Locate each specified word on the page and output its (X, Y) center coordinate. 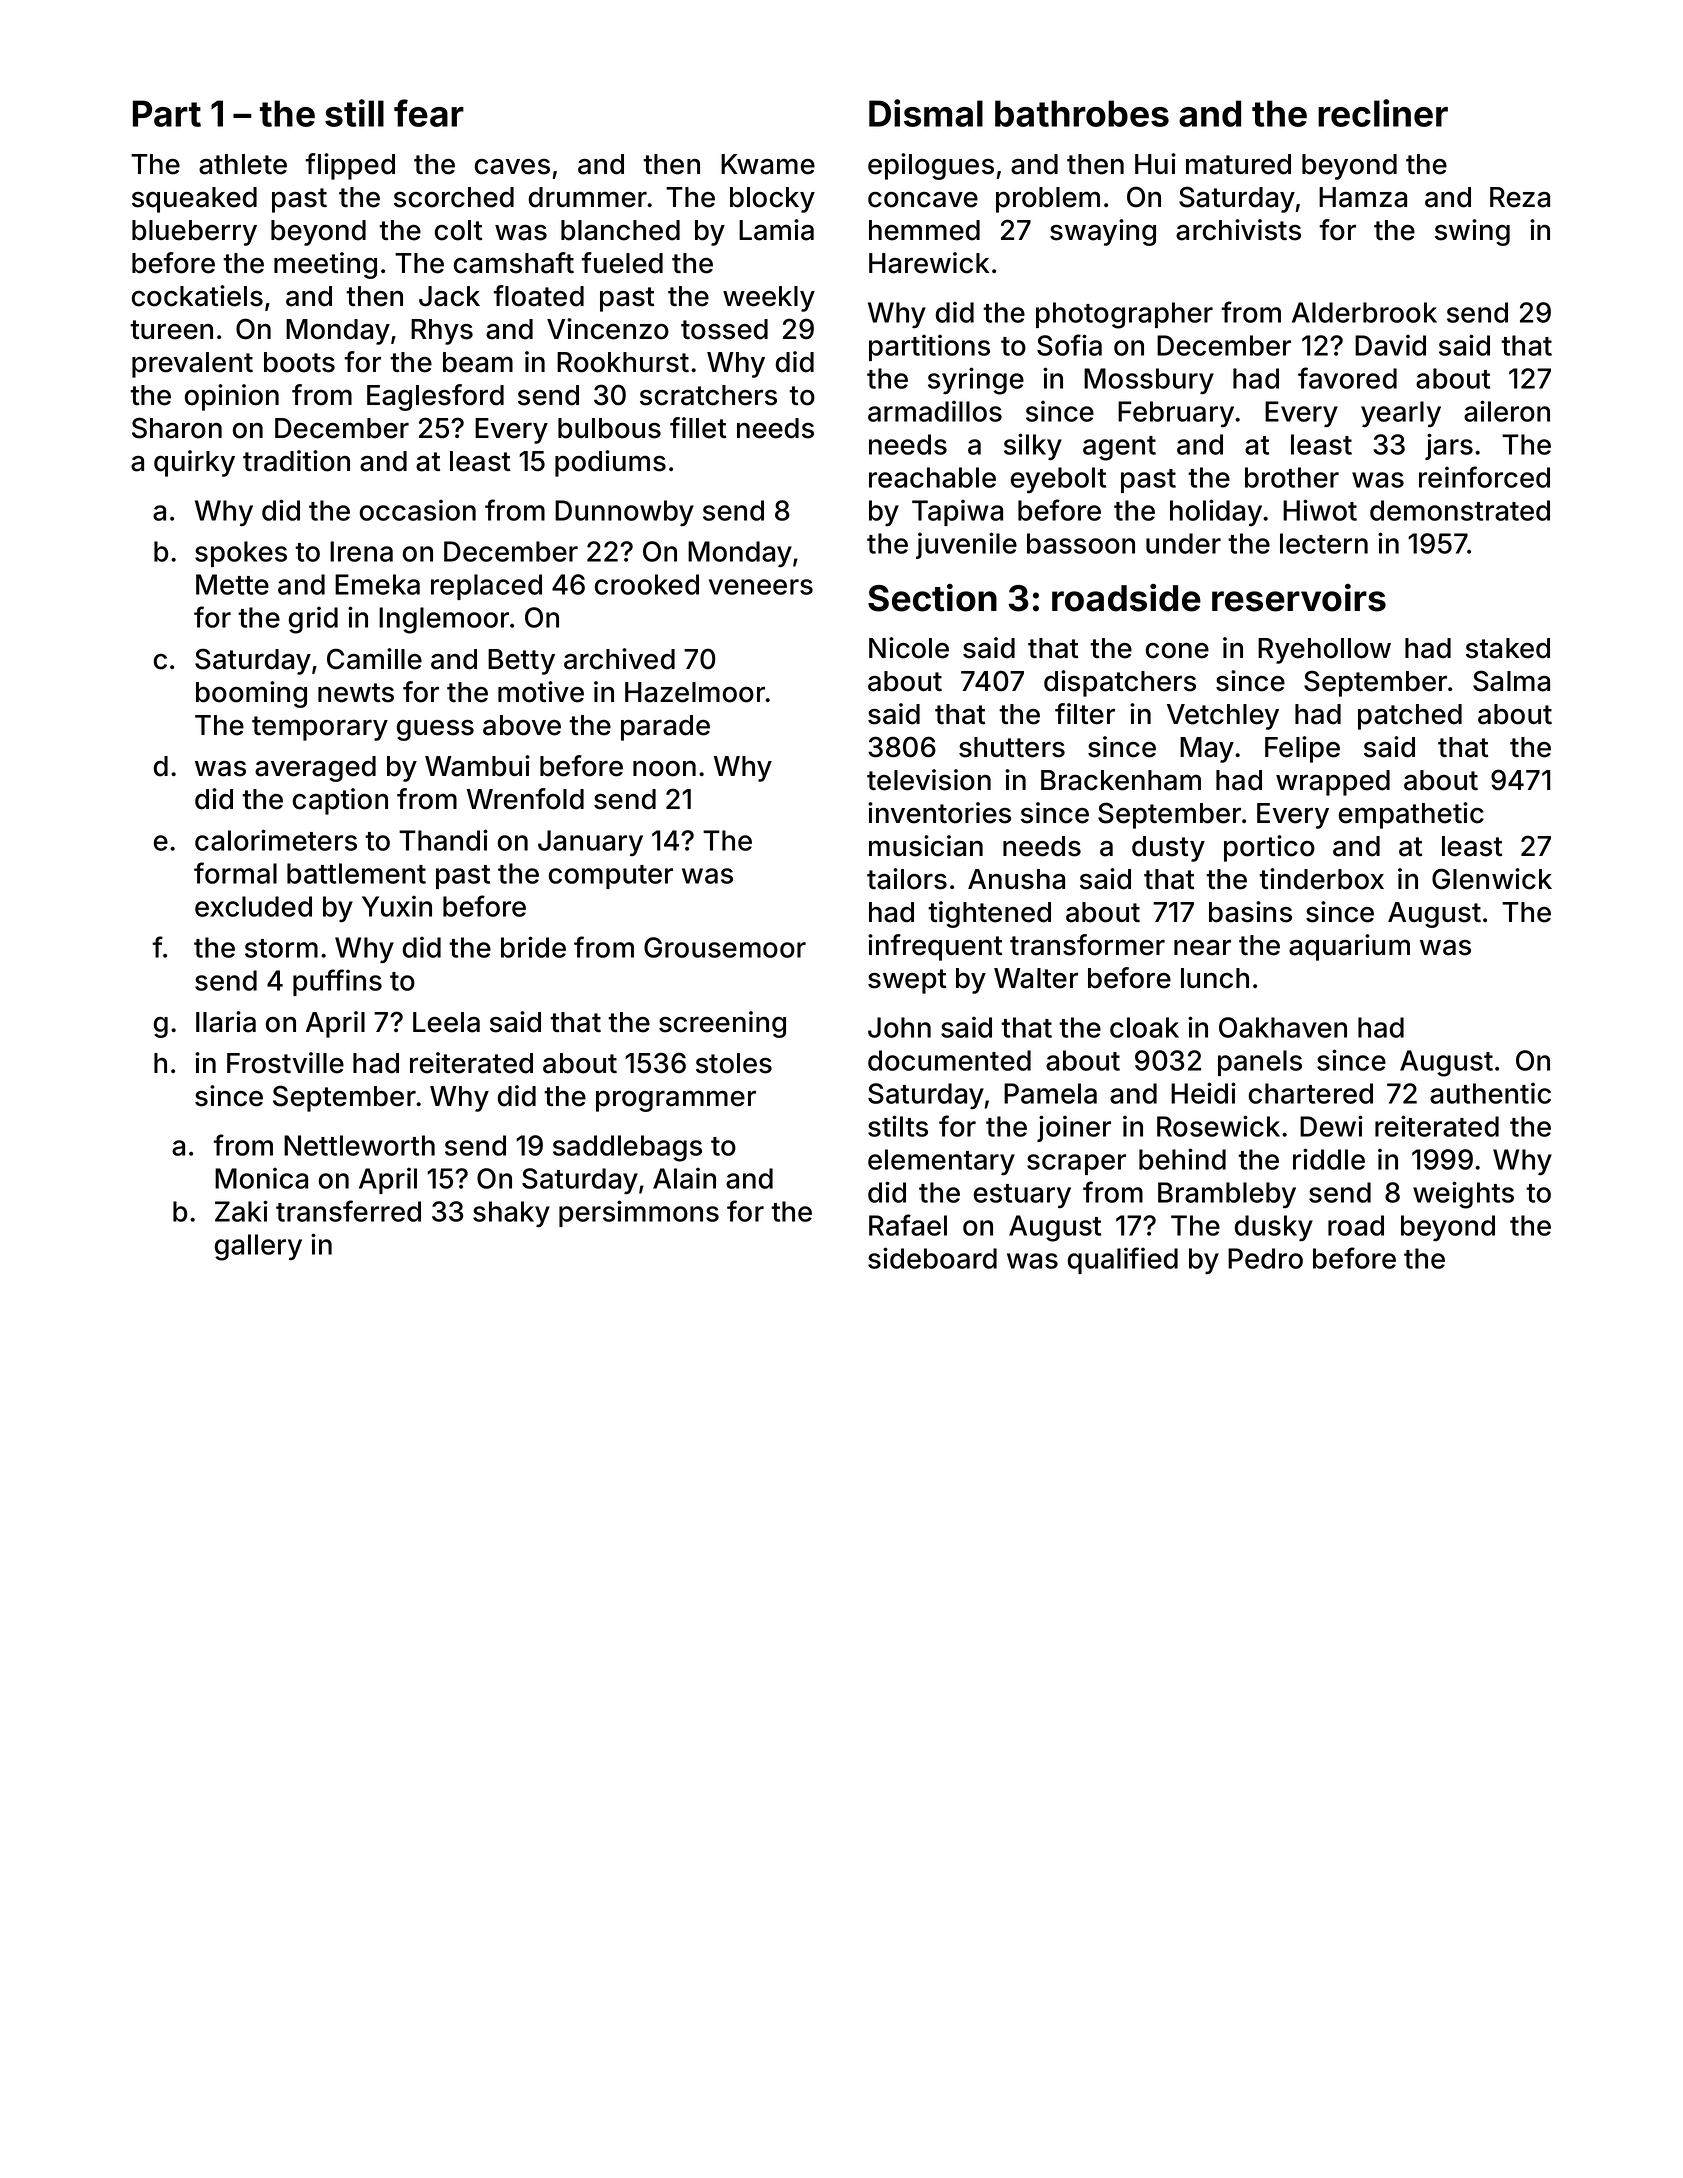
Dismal (926, 113)
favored (1347, 378)
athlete (243, 164)
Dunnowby (624, 513)
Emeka (377, 584)
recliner (1383, 113)
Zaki (241, 1211)
